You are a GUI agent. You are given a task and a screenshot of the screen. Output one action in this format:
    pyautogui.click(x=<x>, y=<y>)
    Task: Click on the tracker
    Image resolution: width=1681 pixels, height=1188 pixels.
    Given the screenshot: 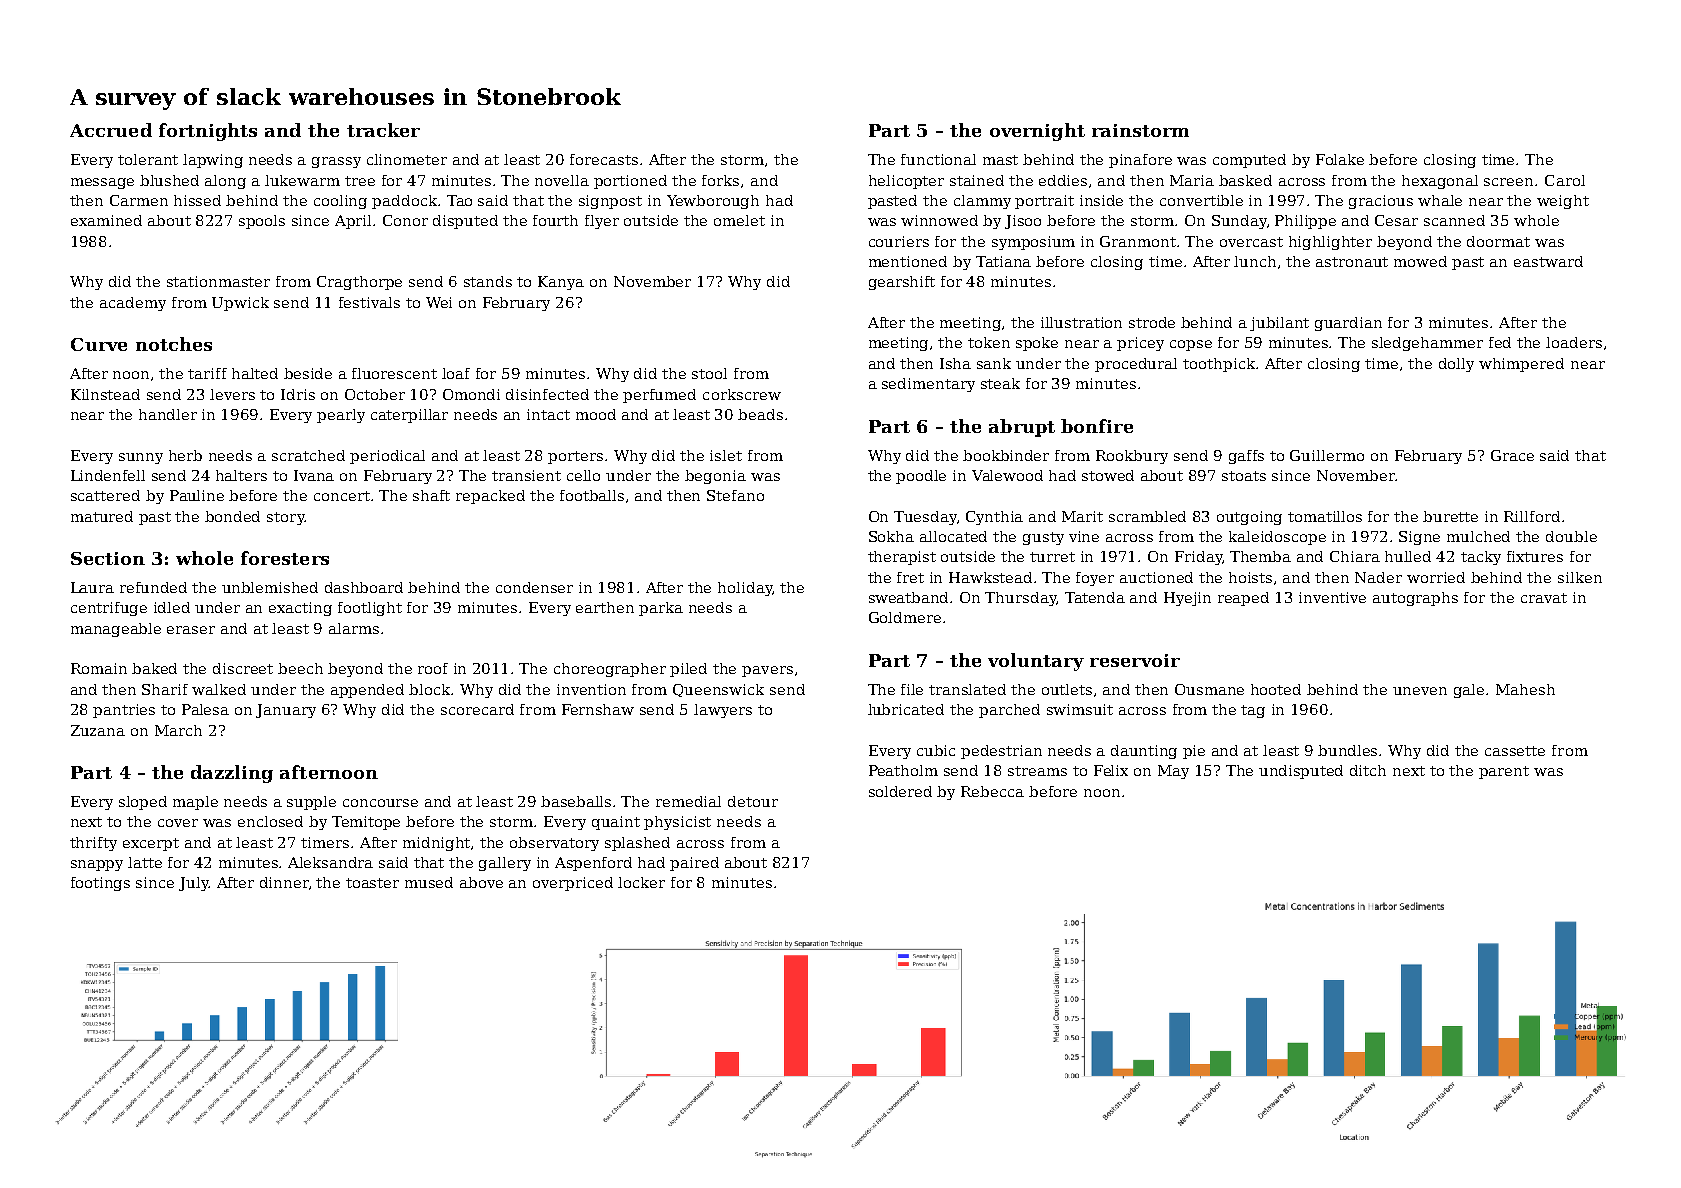 What is the action you would take?
    pyautogui.click(x=383, y=130)
